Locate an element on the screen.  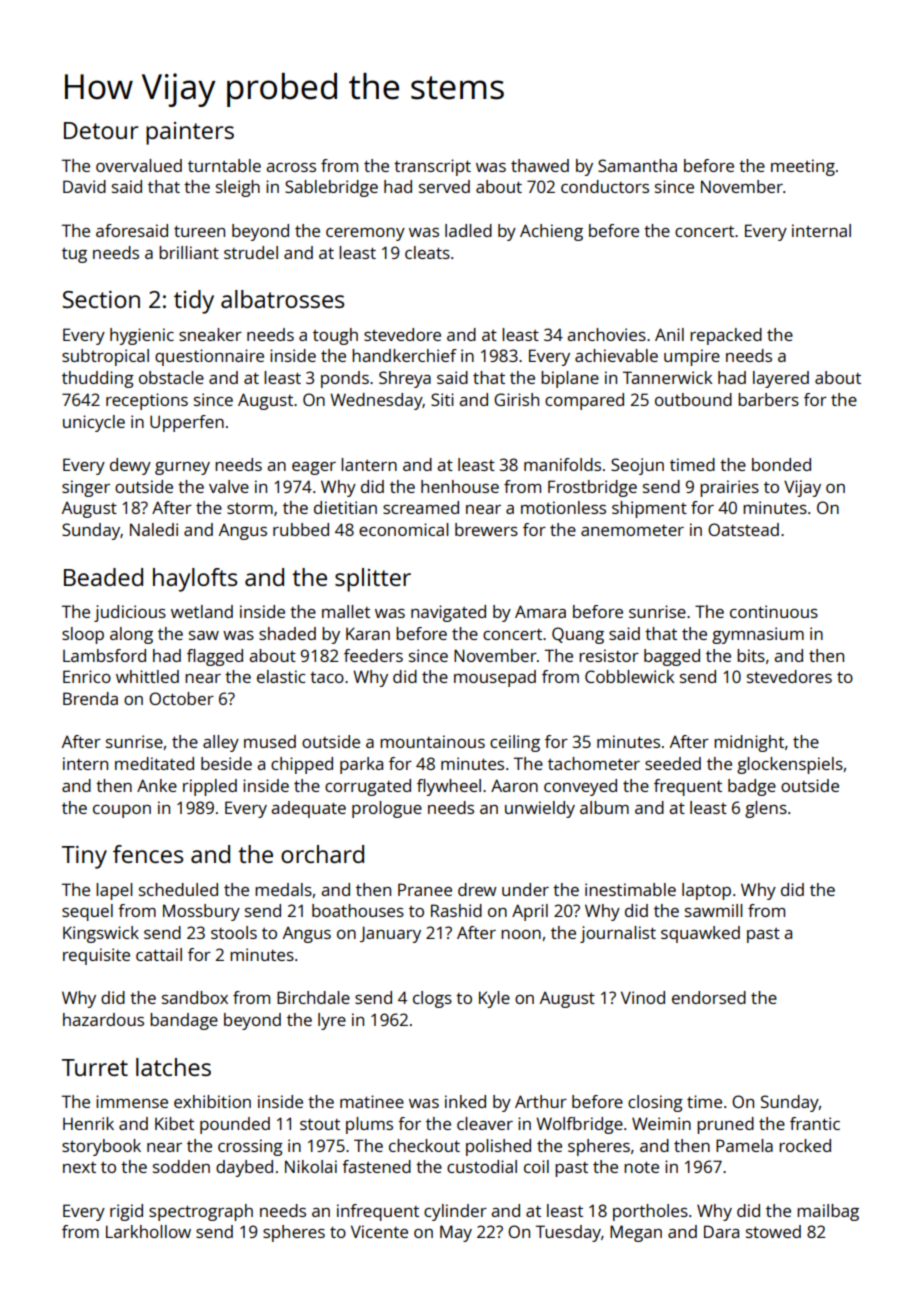
meeting is located at coordinates (803, 167).
